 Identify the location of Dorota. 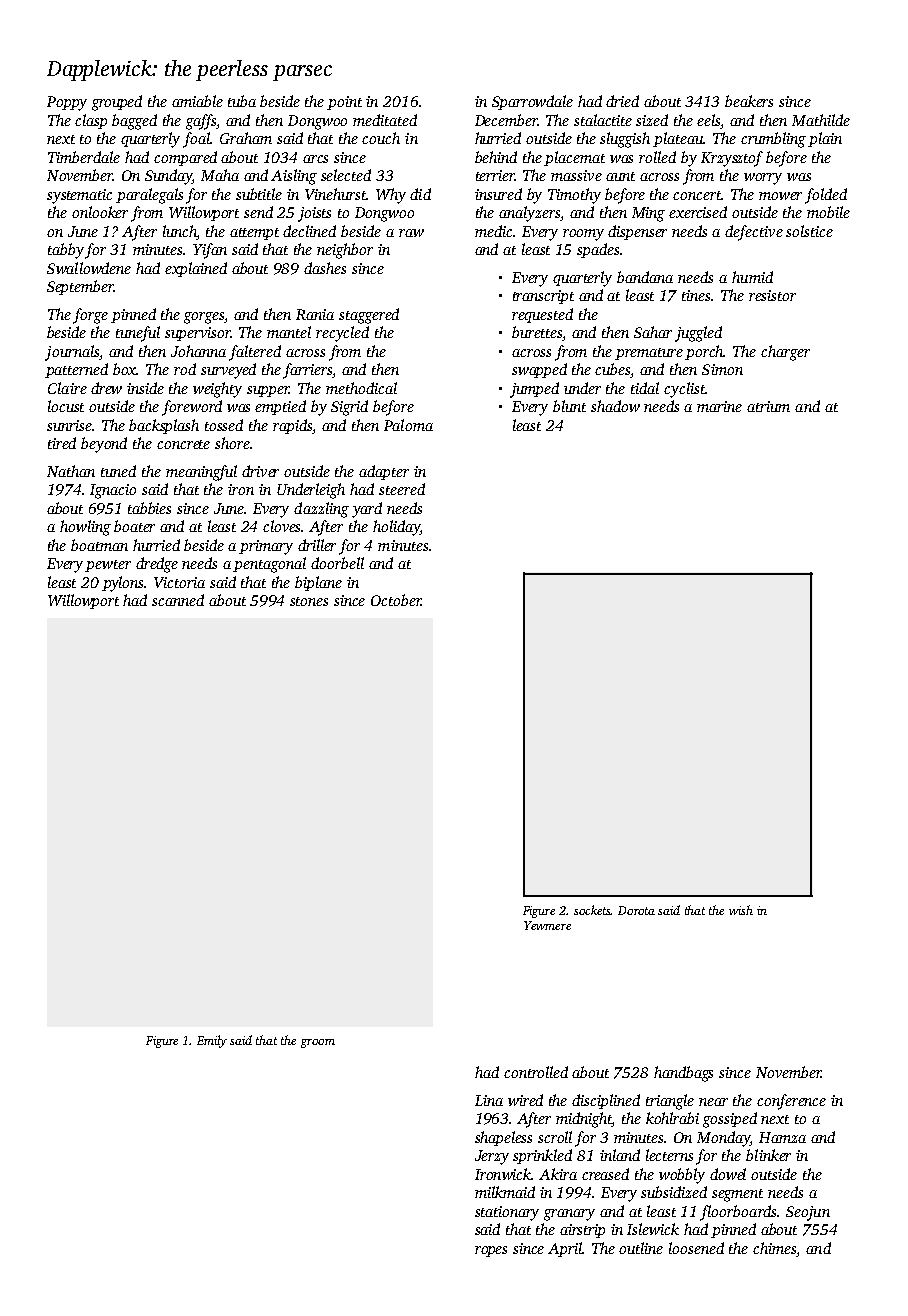
(636, 910).
